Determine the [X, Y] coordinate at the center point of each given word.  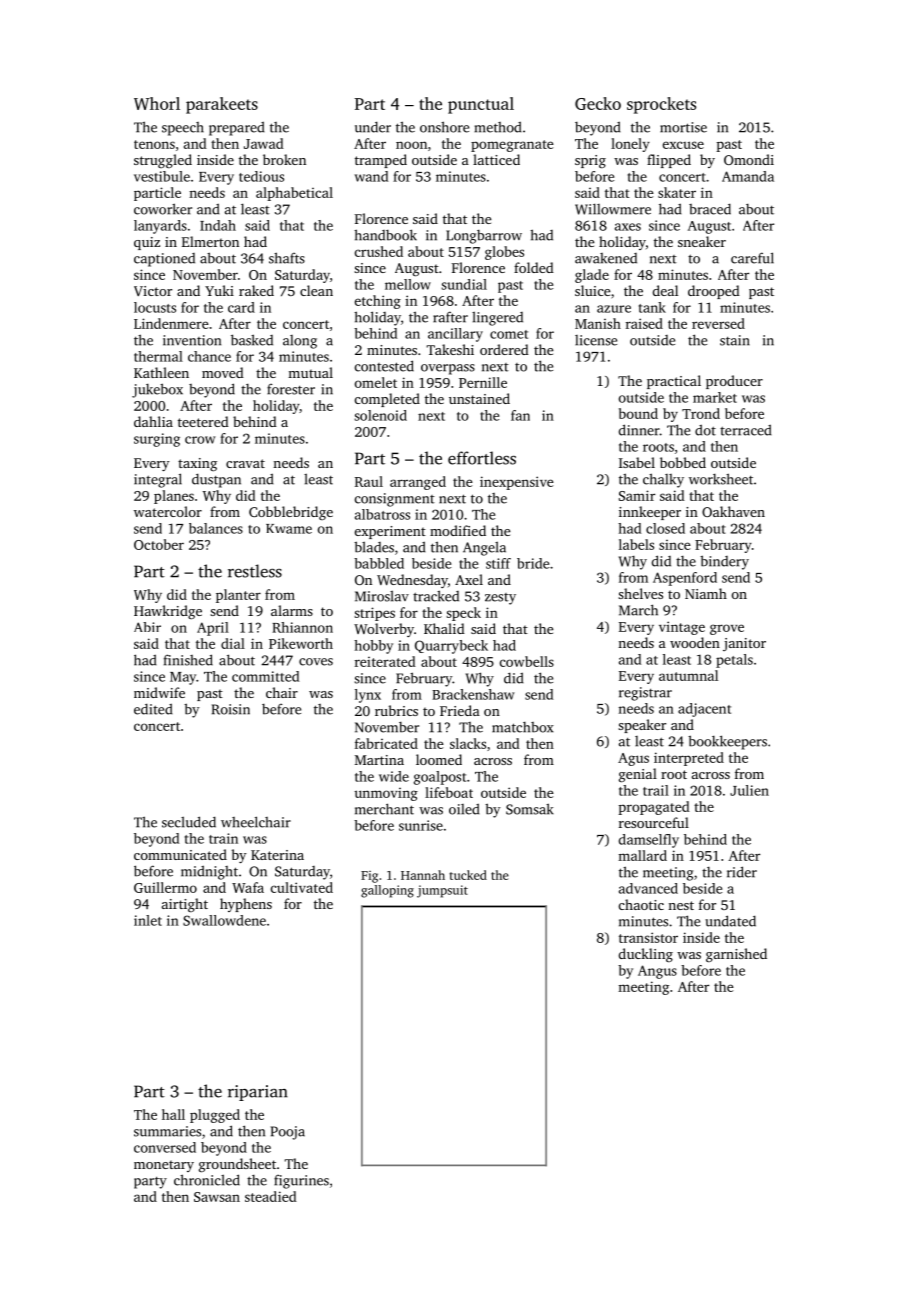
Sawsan [217, 1197]
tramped [381, 161]
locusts [155, 307]
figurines [301, 1182]
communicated [180, 854]
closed [665, 528]
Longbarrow [484, 237]
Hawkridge [168, 612]
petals [734, 661]
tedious [261, 176]
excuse [683, 145]
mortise [683, 127]
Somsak [530, 809]
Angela [484, 548]
